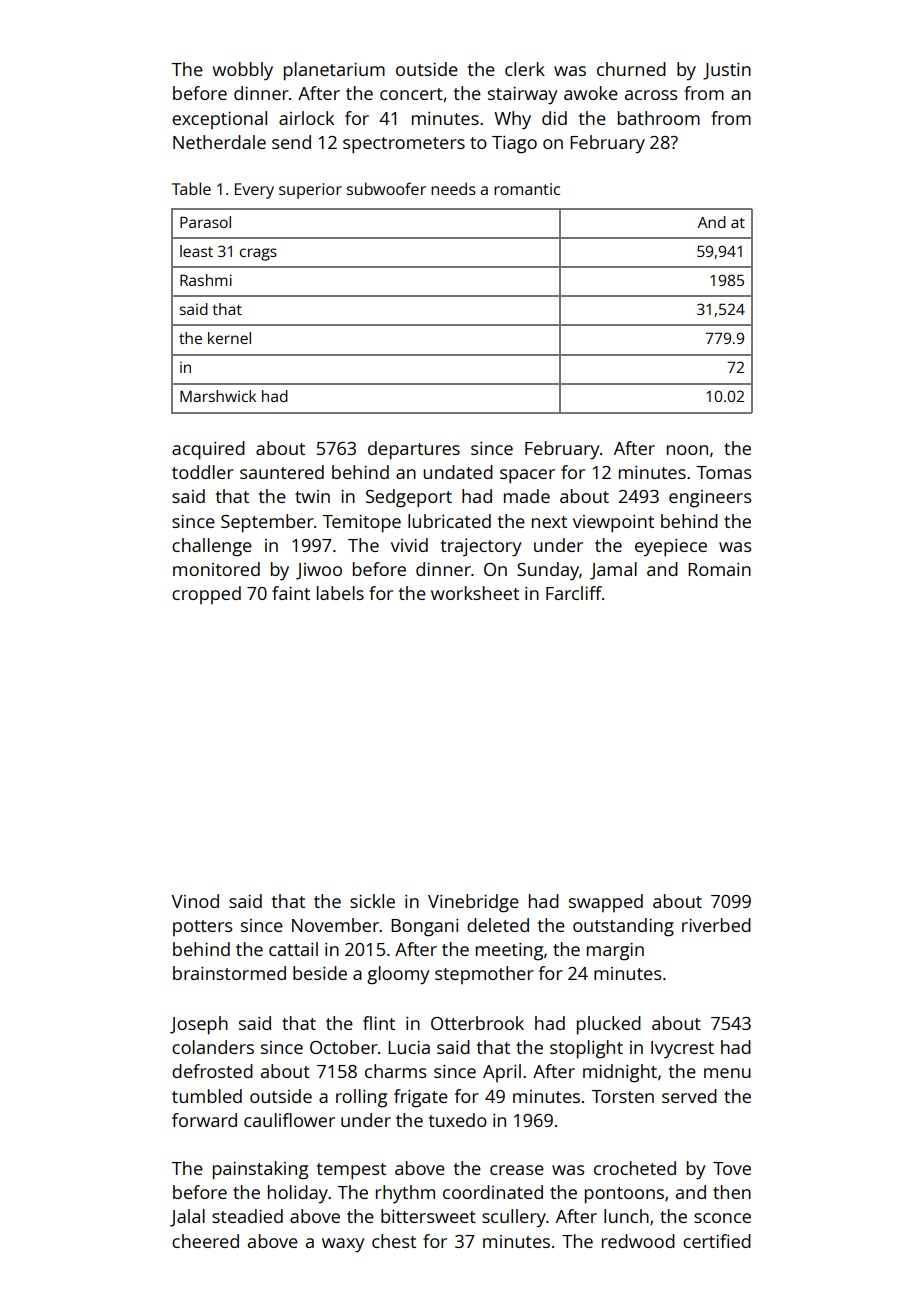  I want to click on cropped, so click(206, 595).
